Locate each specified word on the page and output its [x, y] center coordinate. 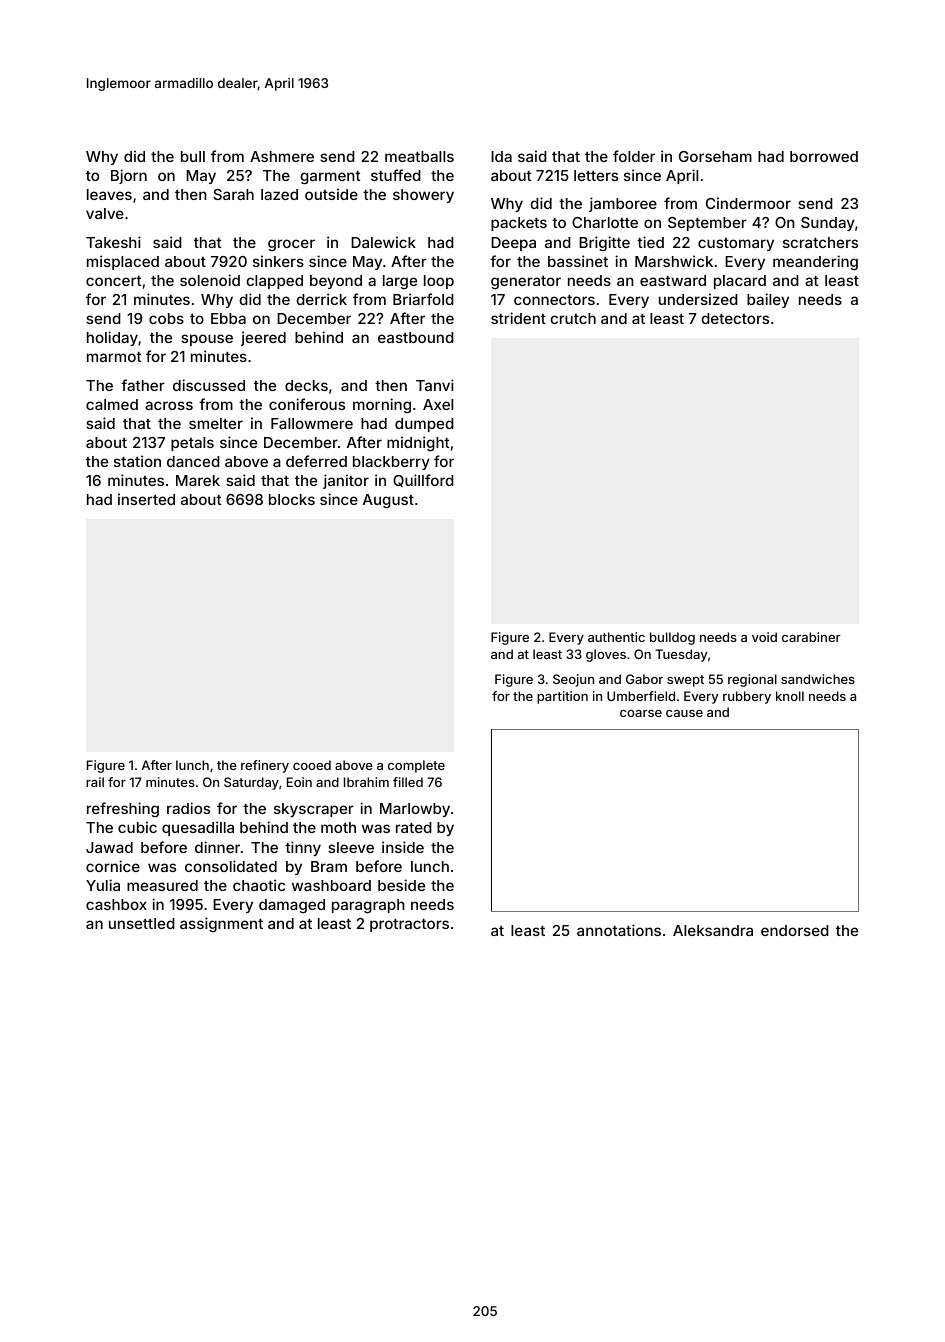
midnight [418, 444]
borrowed [824, 156]
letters [596, 175]
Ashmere [282, 156]
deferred [316, 461]
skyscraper [314, 810]
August [388, 501]
